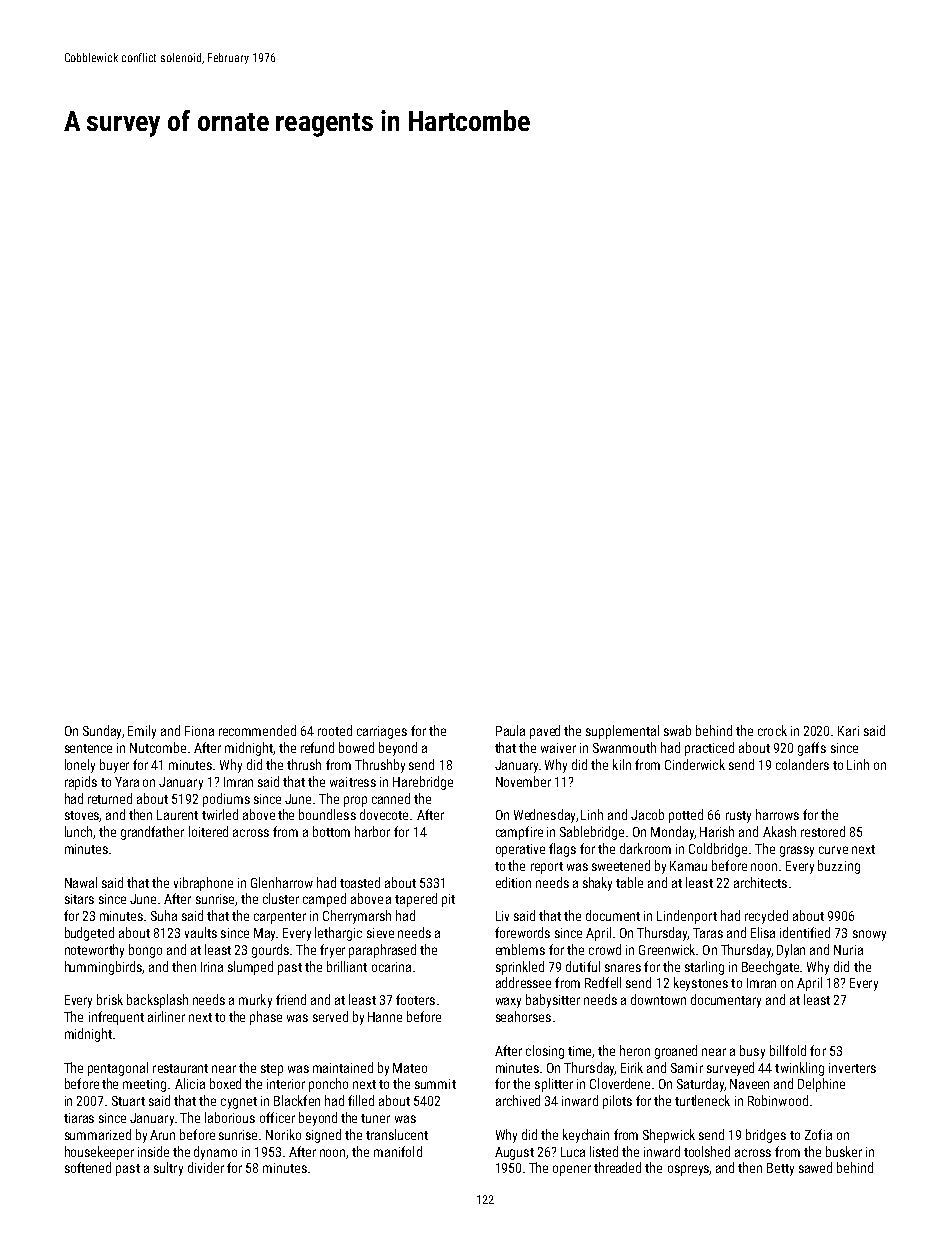 This screenshot has width=952, height=1233. Describe the element at coordinates (772, 730) in the screenshot. I see `crock` at that location.
